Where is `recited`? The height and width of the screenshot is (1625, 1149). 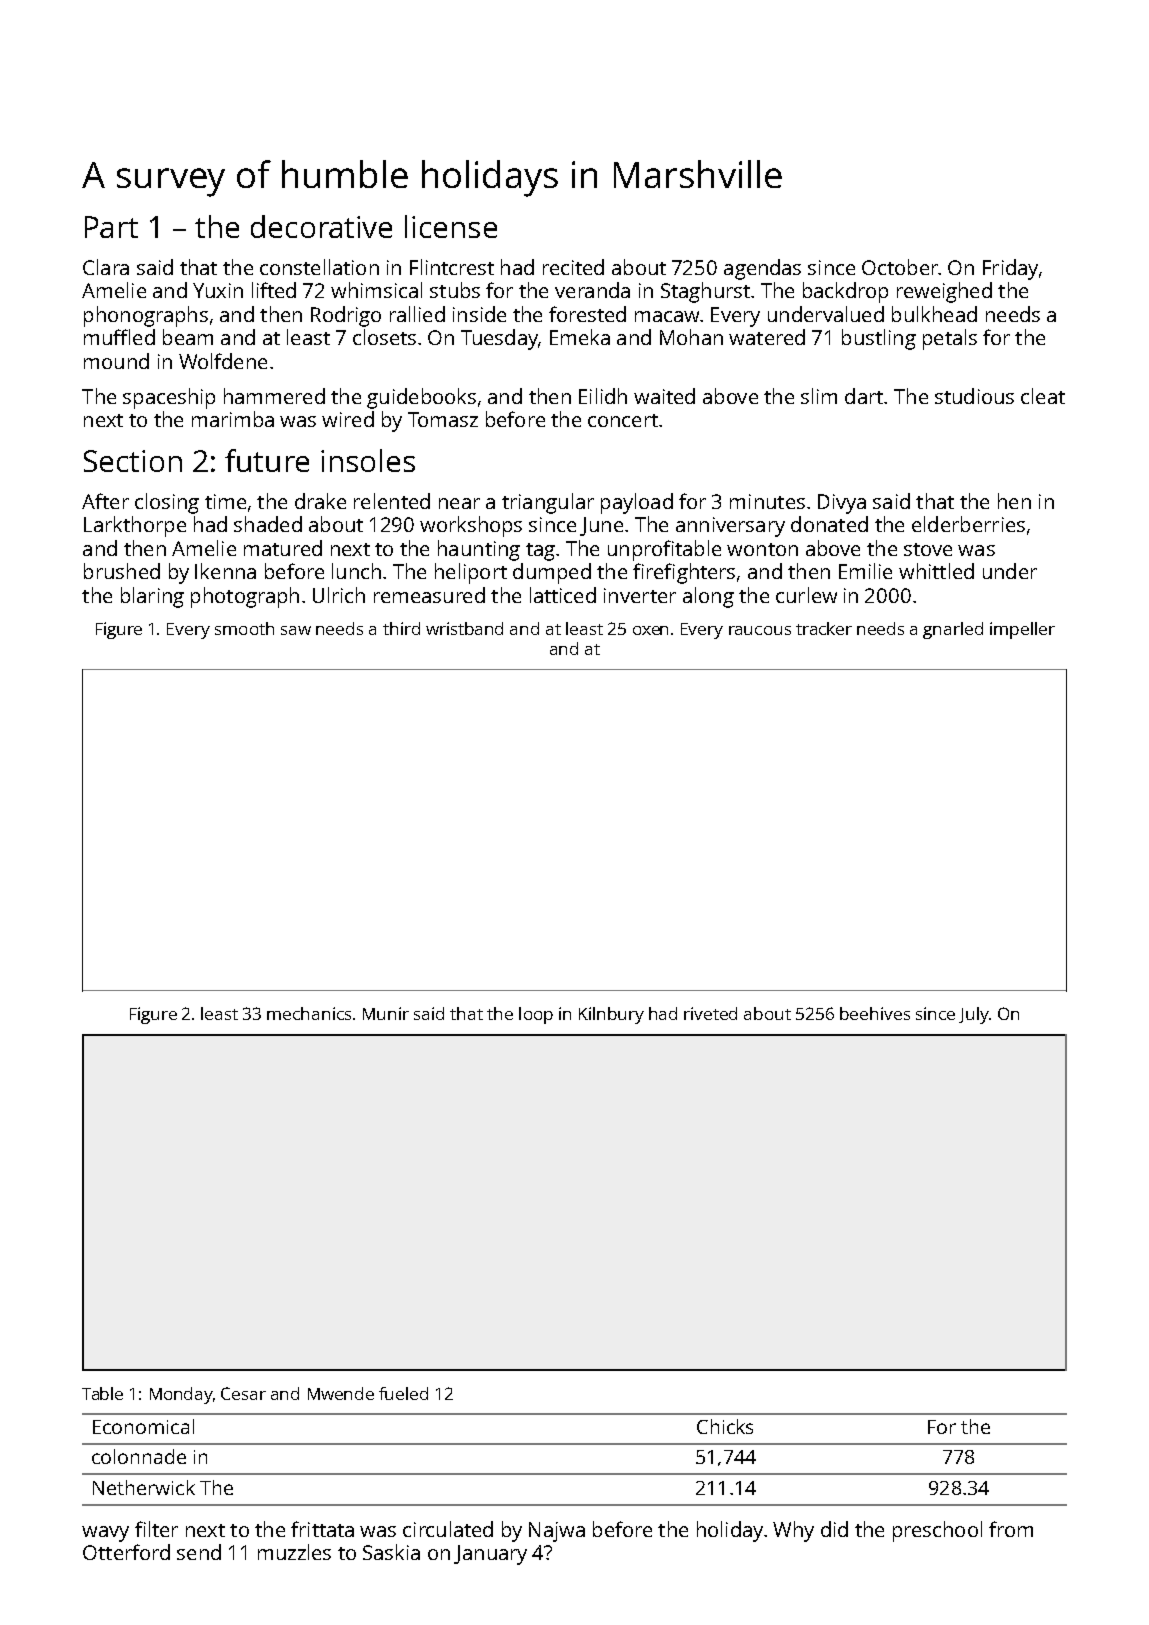
recited is located at coordinates (573, 267).
